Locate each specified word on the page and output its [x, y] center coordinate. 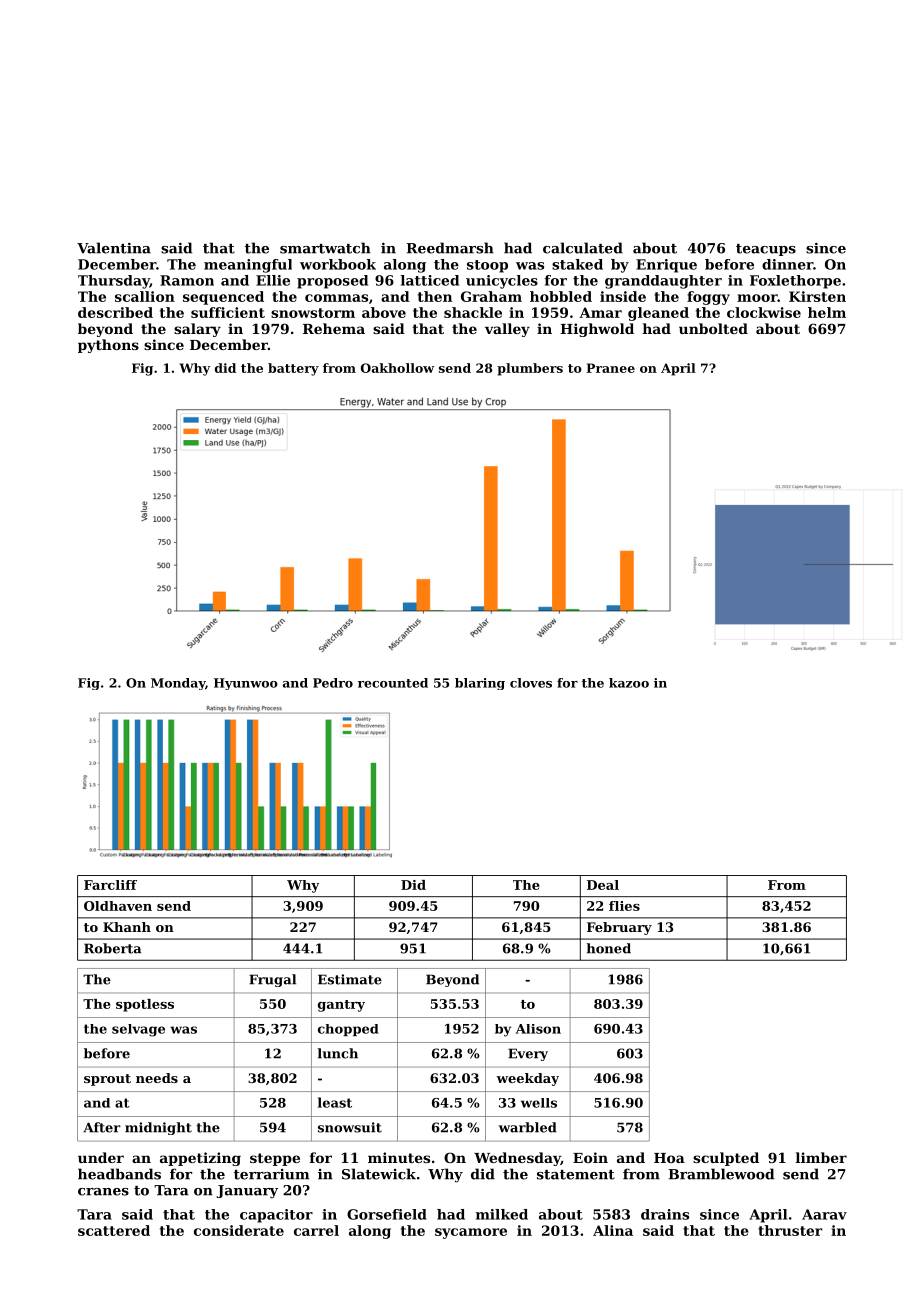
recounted [393, 683]
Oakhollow [397, 368]
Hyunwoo [246, 684]
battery [293, 369]
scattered [114, 1230]
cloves [531, 683]
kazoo [629, 683]
